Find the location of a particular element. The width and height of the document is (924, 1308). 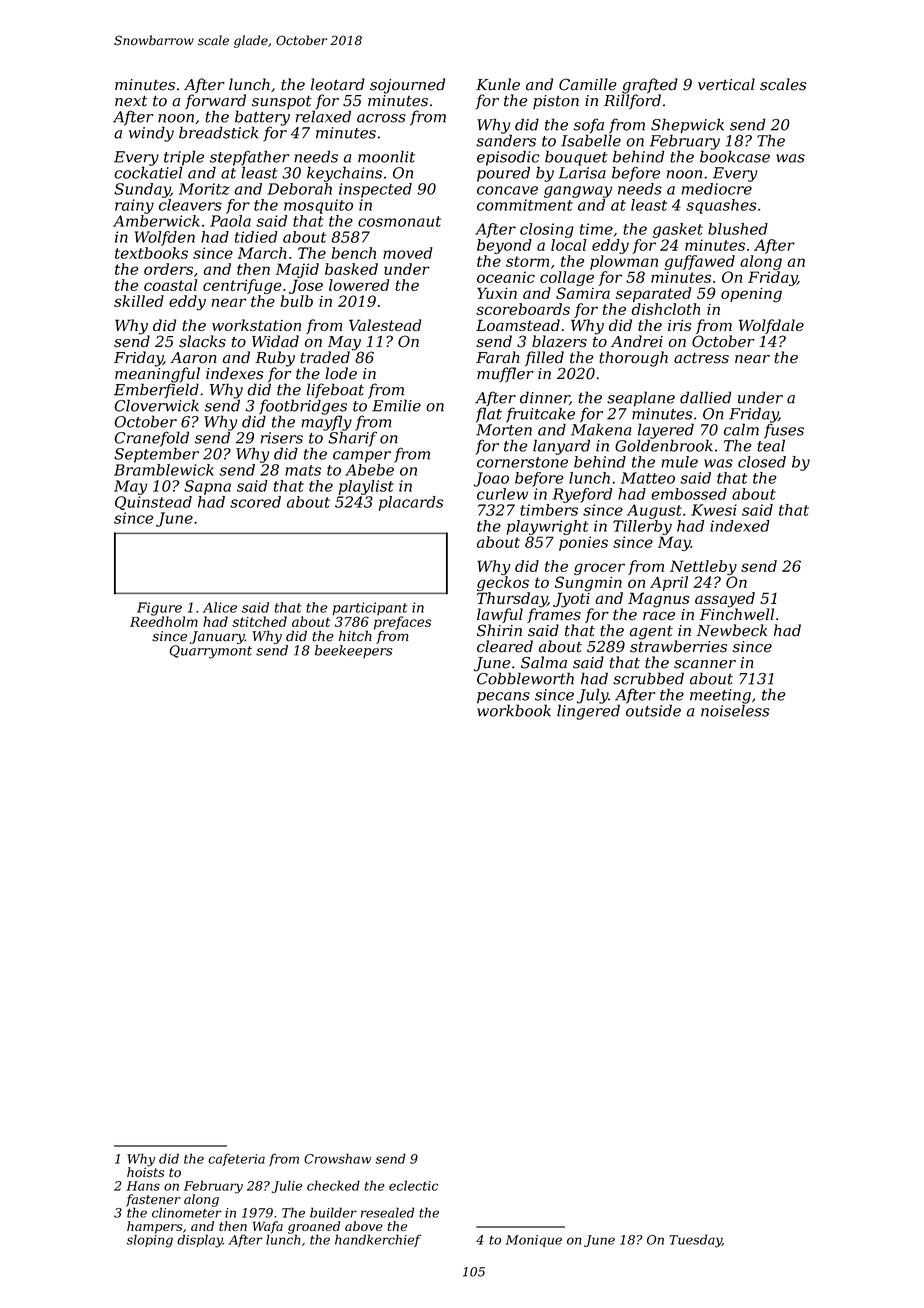

Finchwell is located at coordinates (737, 614).
